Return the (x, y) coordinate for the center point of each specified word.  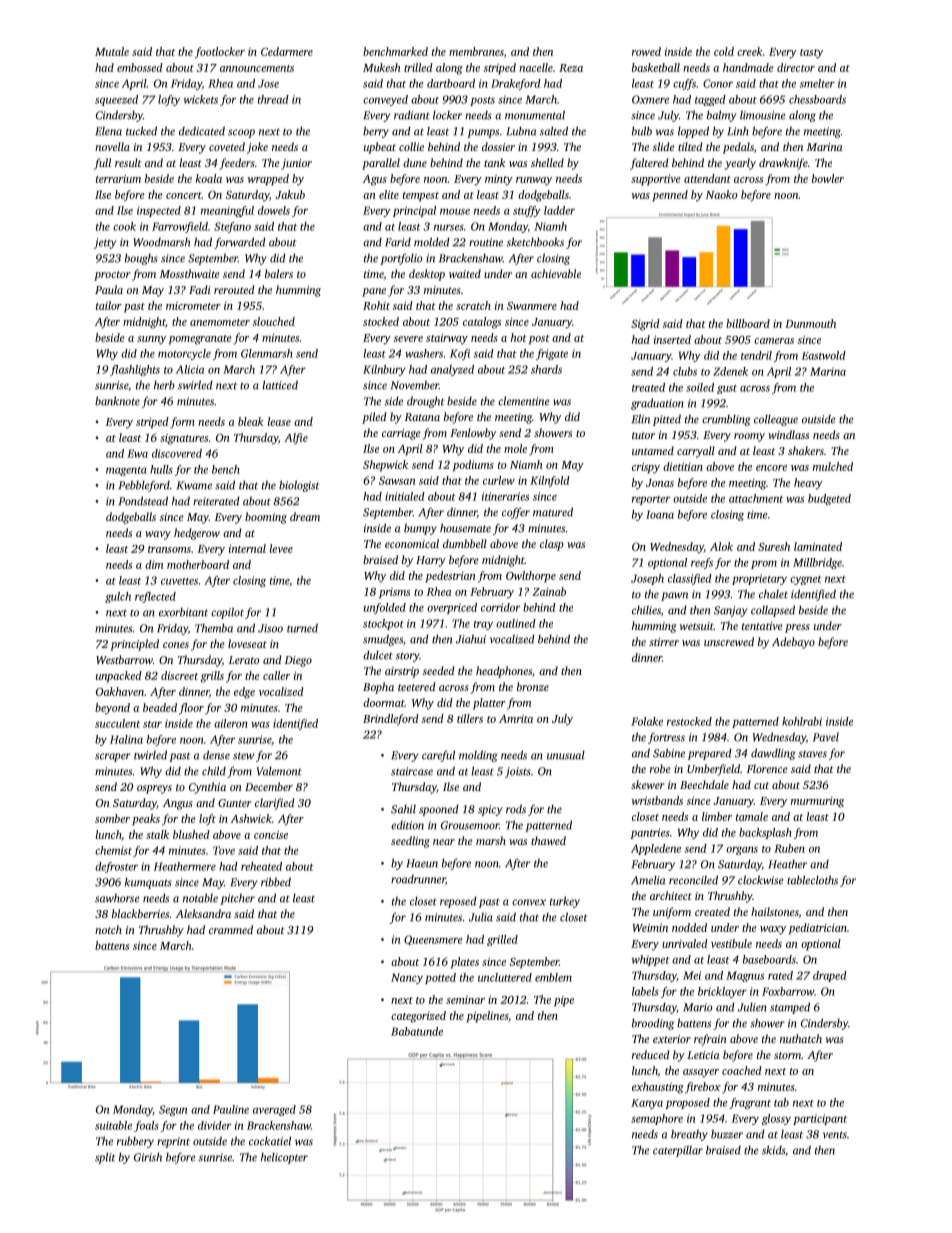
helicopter (284, 1158)
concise (271, 835)
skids (773, 1150)
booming (266, 518)
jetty (105, 243)
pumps (483, 133)
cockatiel (270, 1141)
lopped (693, 132)
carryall (696, 452)
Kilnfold (550, 481)
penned (670, 196)
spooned (439, 810)
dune (415, 162)
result (128, 162)
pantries (650, 833)
